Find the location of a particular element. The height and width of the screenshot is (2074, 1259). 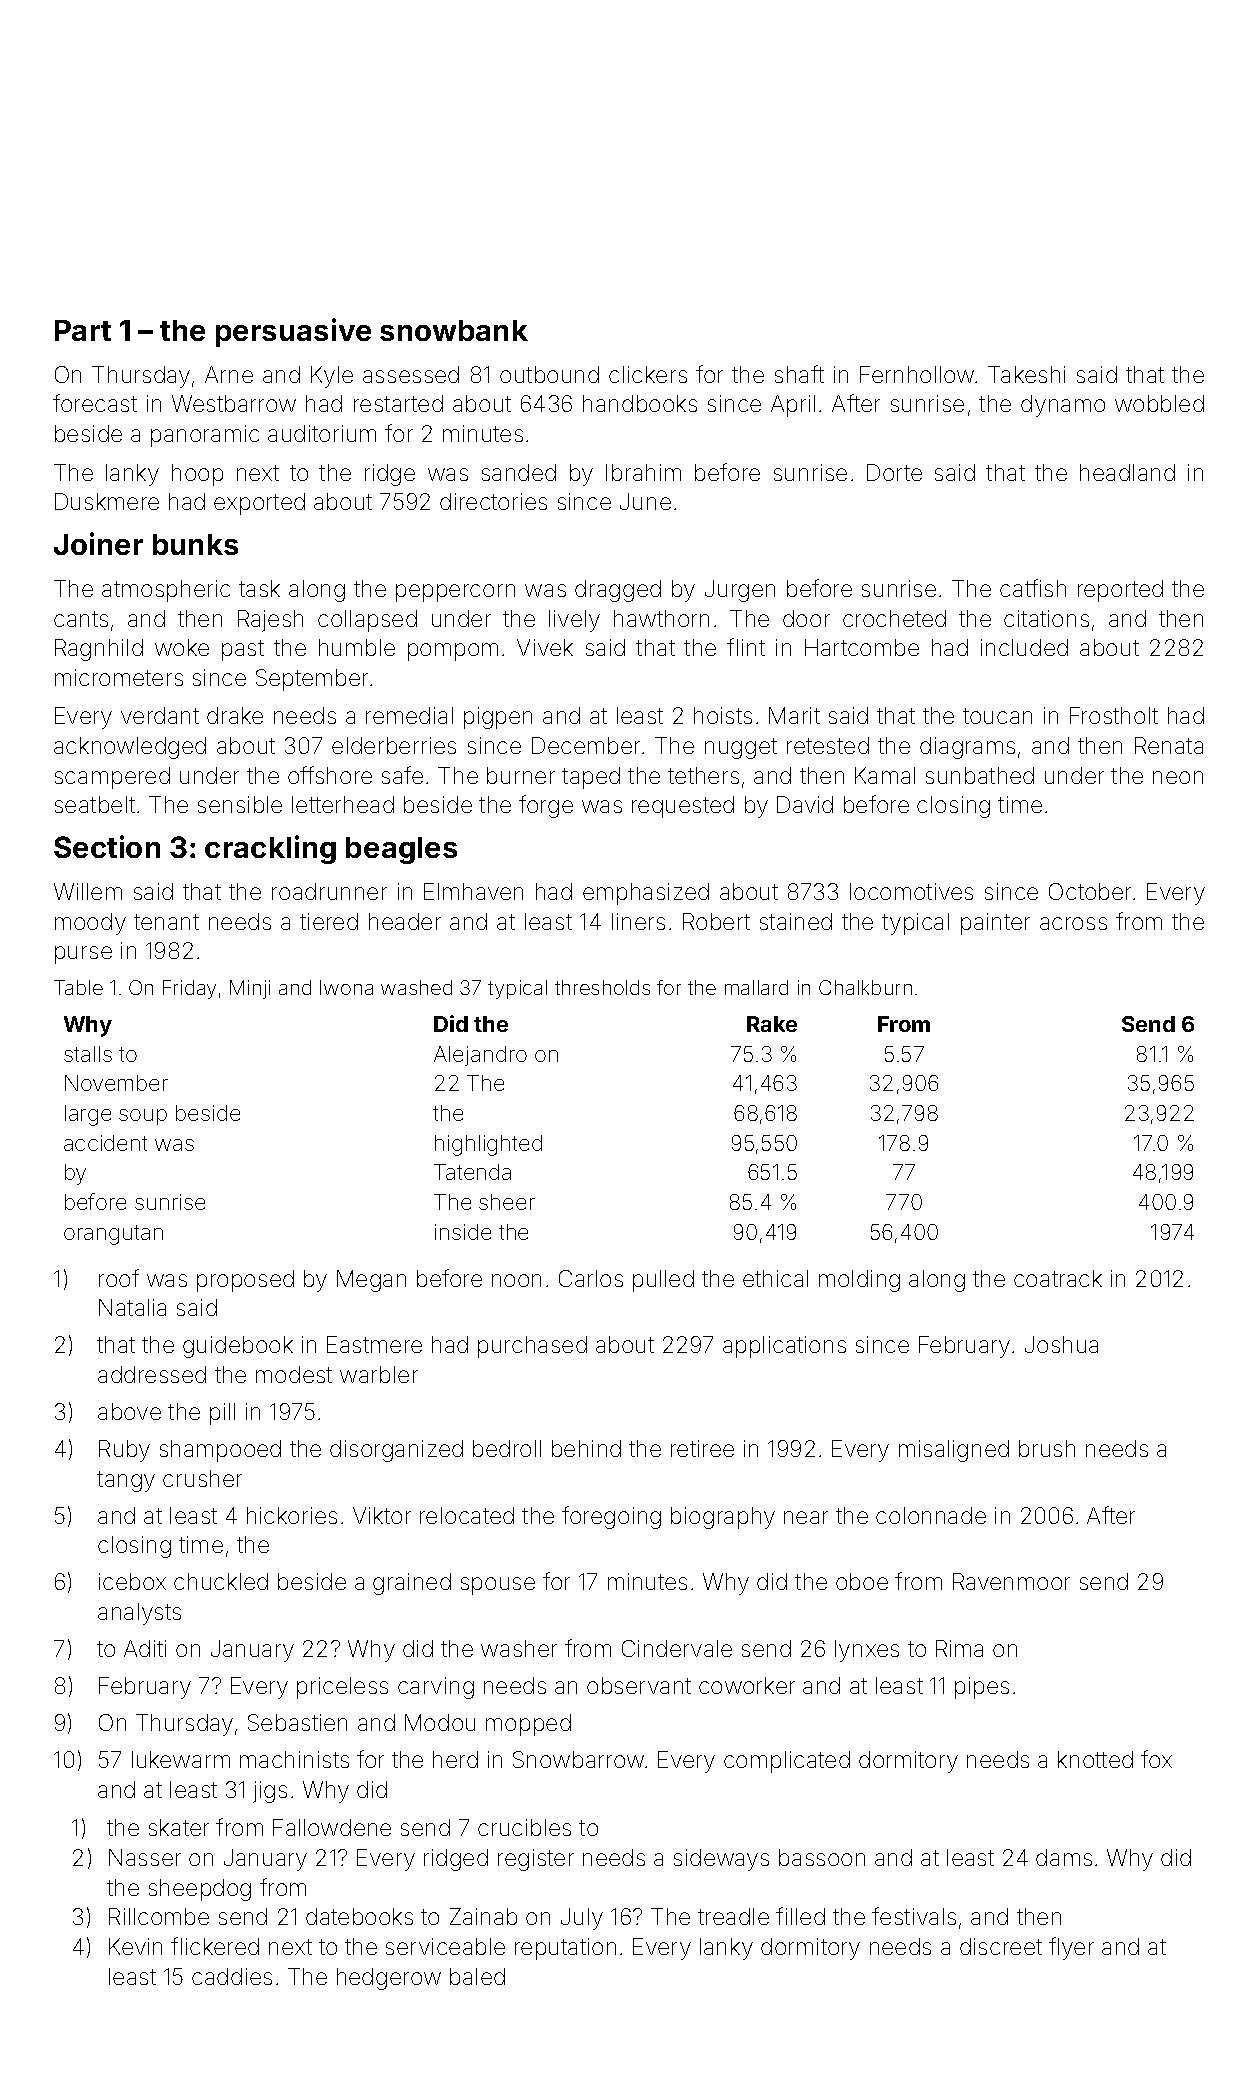

cants is located at coordinates (81, 619).
